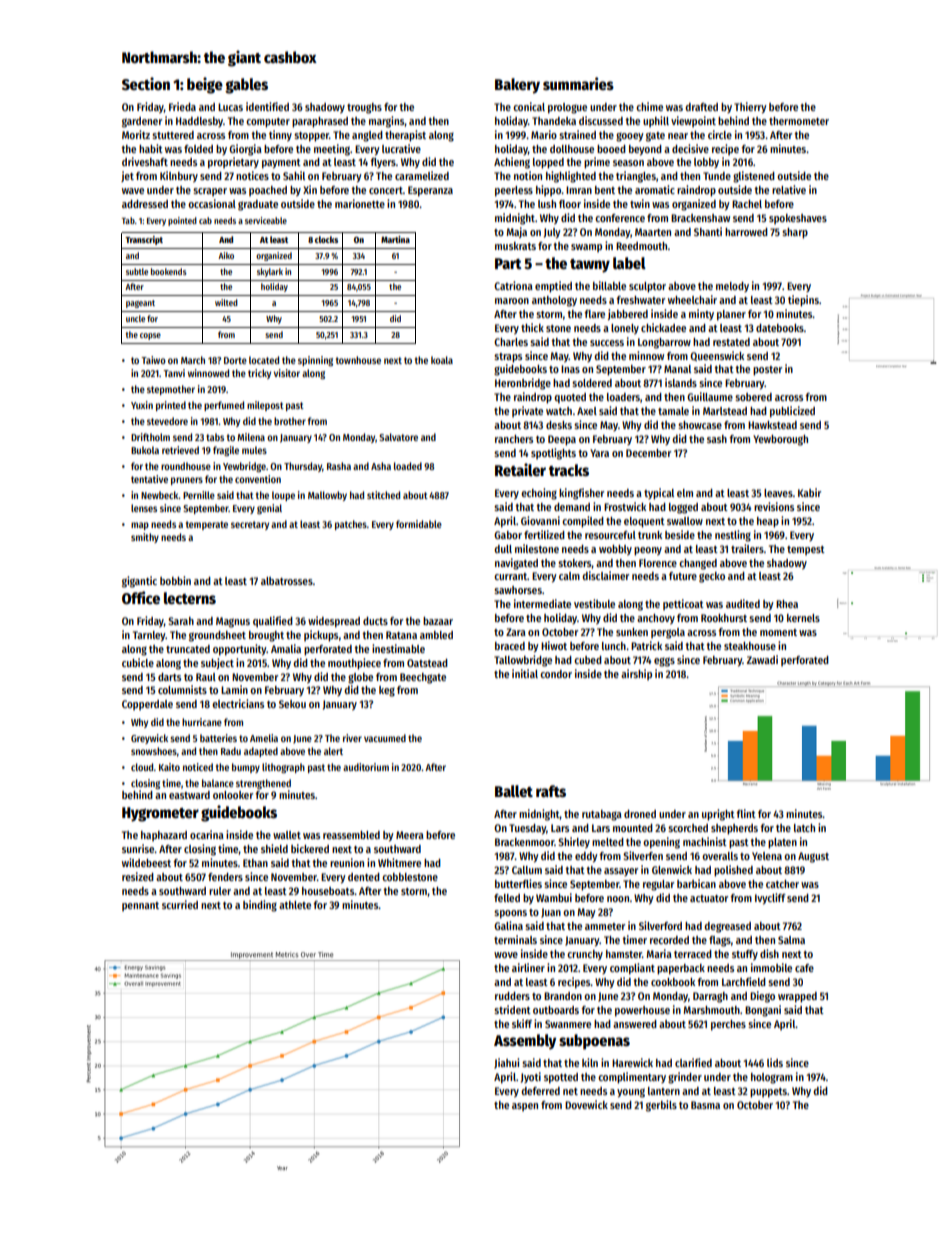  I want to click on Thierry, so click(750, 108).
